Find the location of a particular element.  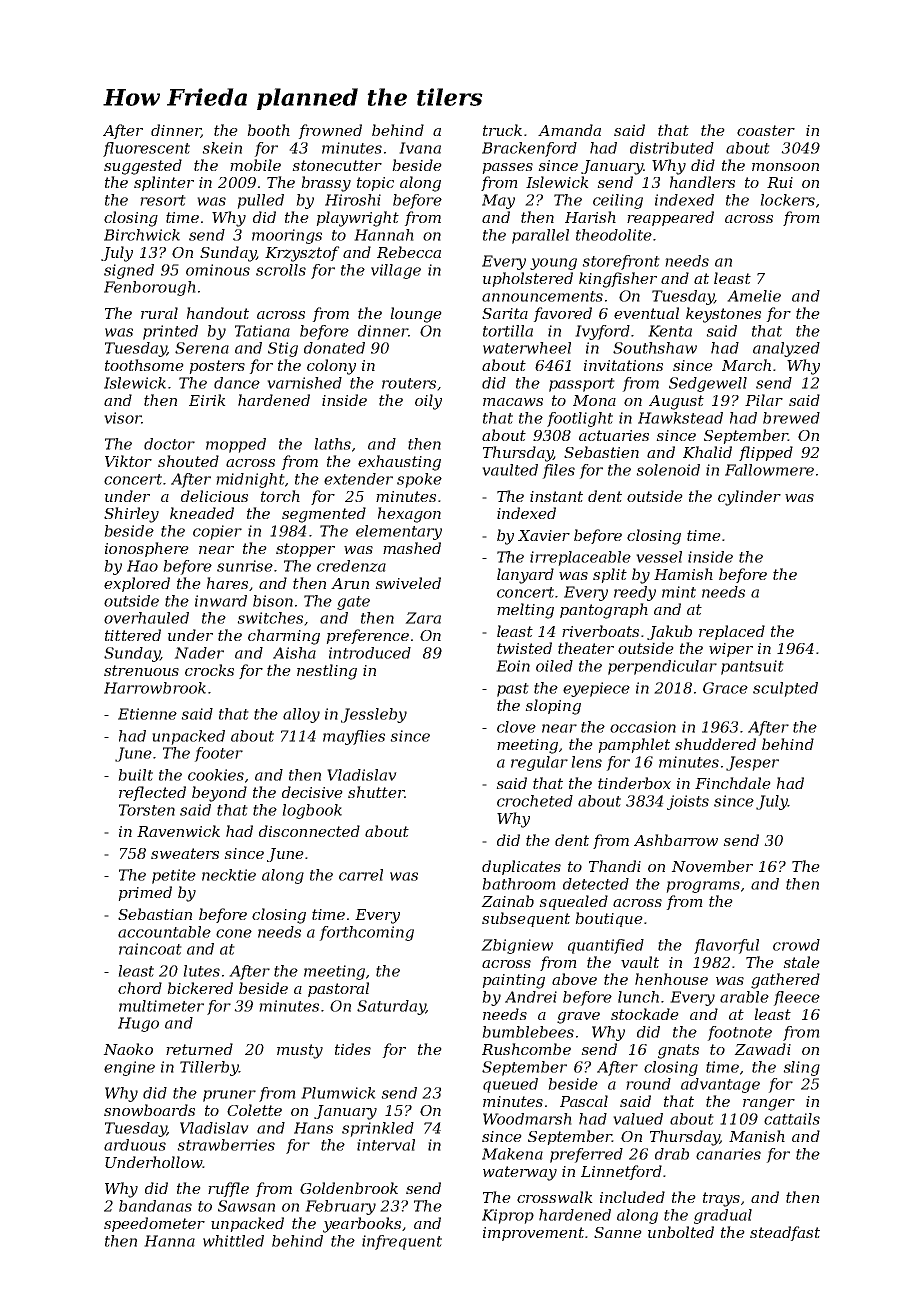

Eoin is located at coordinates (513, 666).
